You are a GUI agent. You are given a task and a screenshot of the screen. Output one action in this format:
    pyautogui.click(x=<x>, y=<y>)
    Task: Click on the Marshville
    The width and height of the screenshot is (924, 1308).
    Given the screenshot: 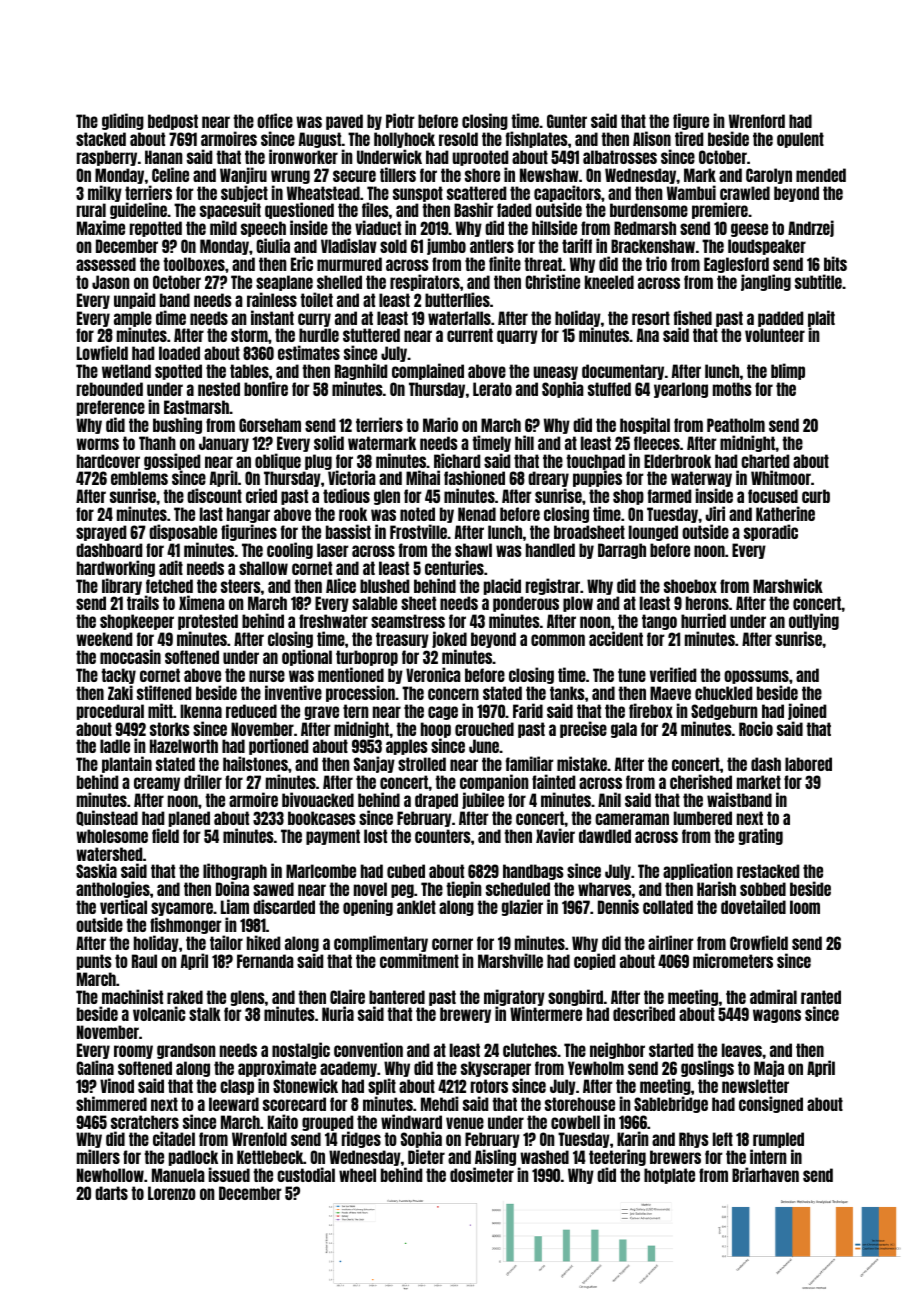 What is the action you would take?
    pyautogui.click(x=510, y=960)
